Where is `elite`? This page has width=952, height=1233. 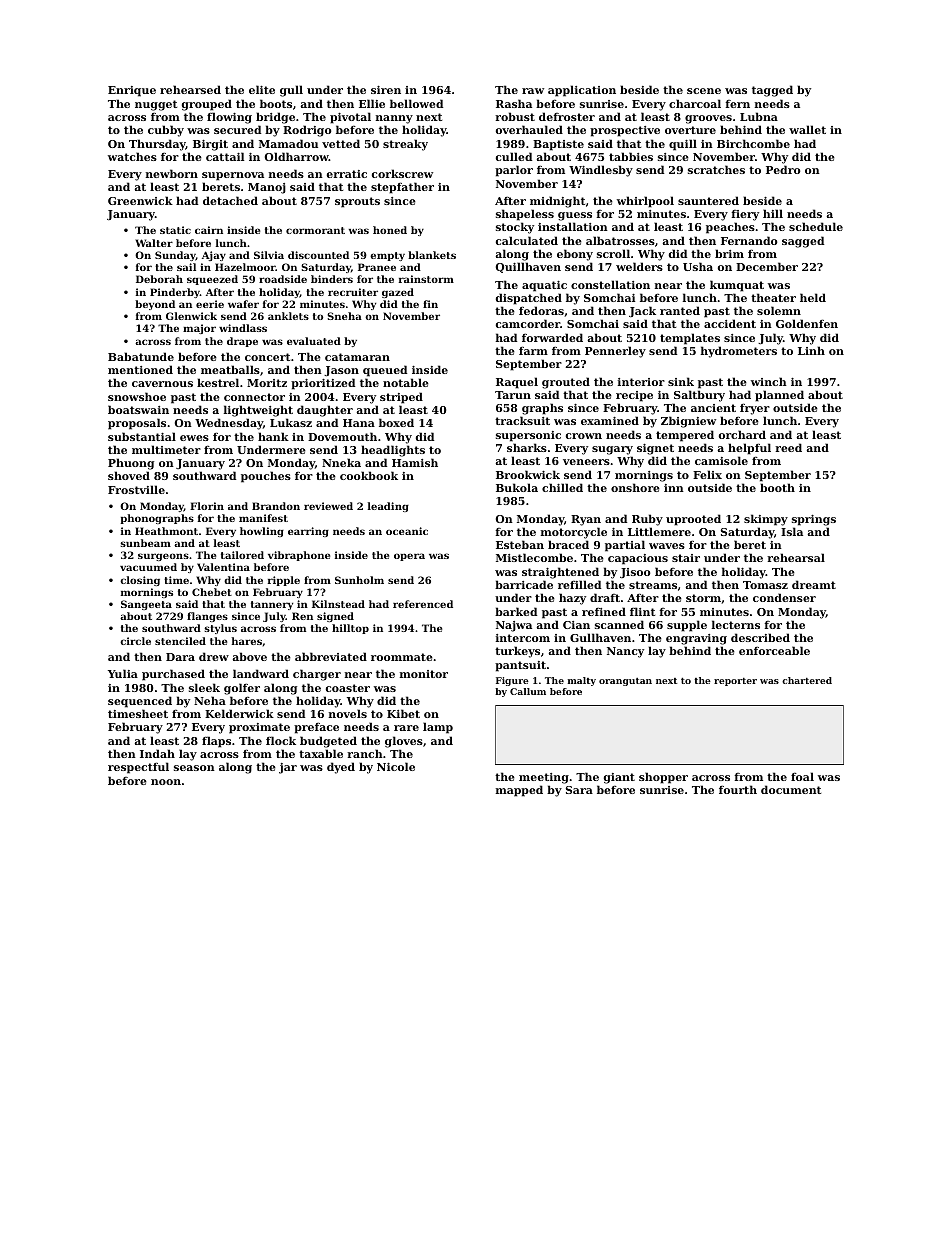 elite is located at coordinates (262, 89).
